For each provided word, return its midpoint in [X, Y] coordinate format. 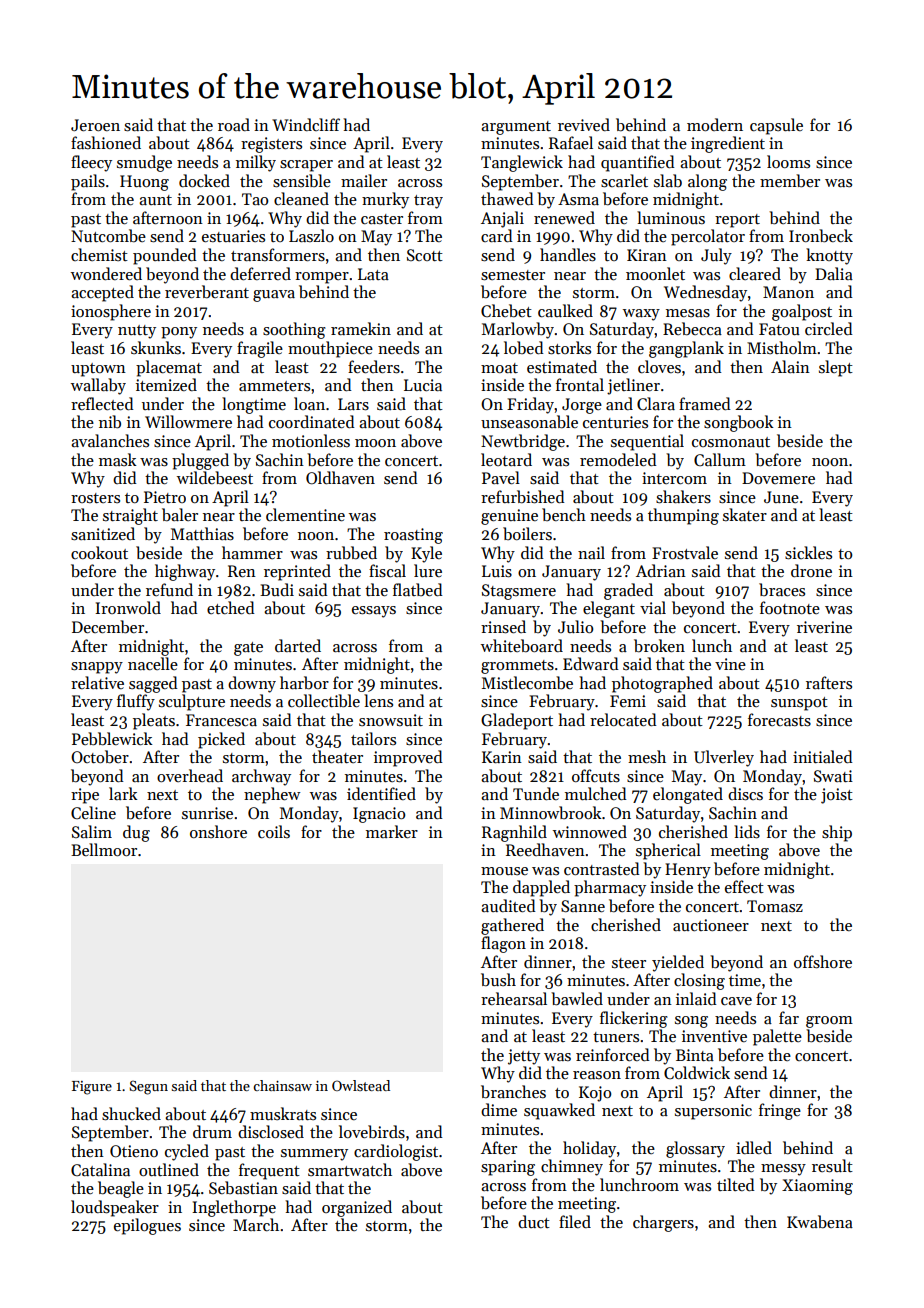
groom [829, 1022]
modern [715, 124]
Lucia [423, 385]
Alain [790, 366]
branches [513, 1091]
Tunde [536, 793]
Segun [148, 1087]
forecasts [779, 720]
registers [271, 145]
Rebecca [692, 328]
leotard [506, 459]
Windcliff [306, 124]
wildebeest [215, 478]
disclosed [271, 1132]
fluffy [136, 702]
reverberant [207, 291]
